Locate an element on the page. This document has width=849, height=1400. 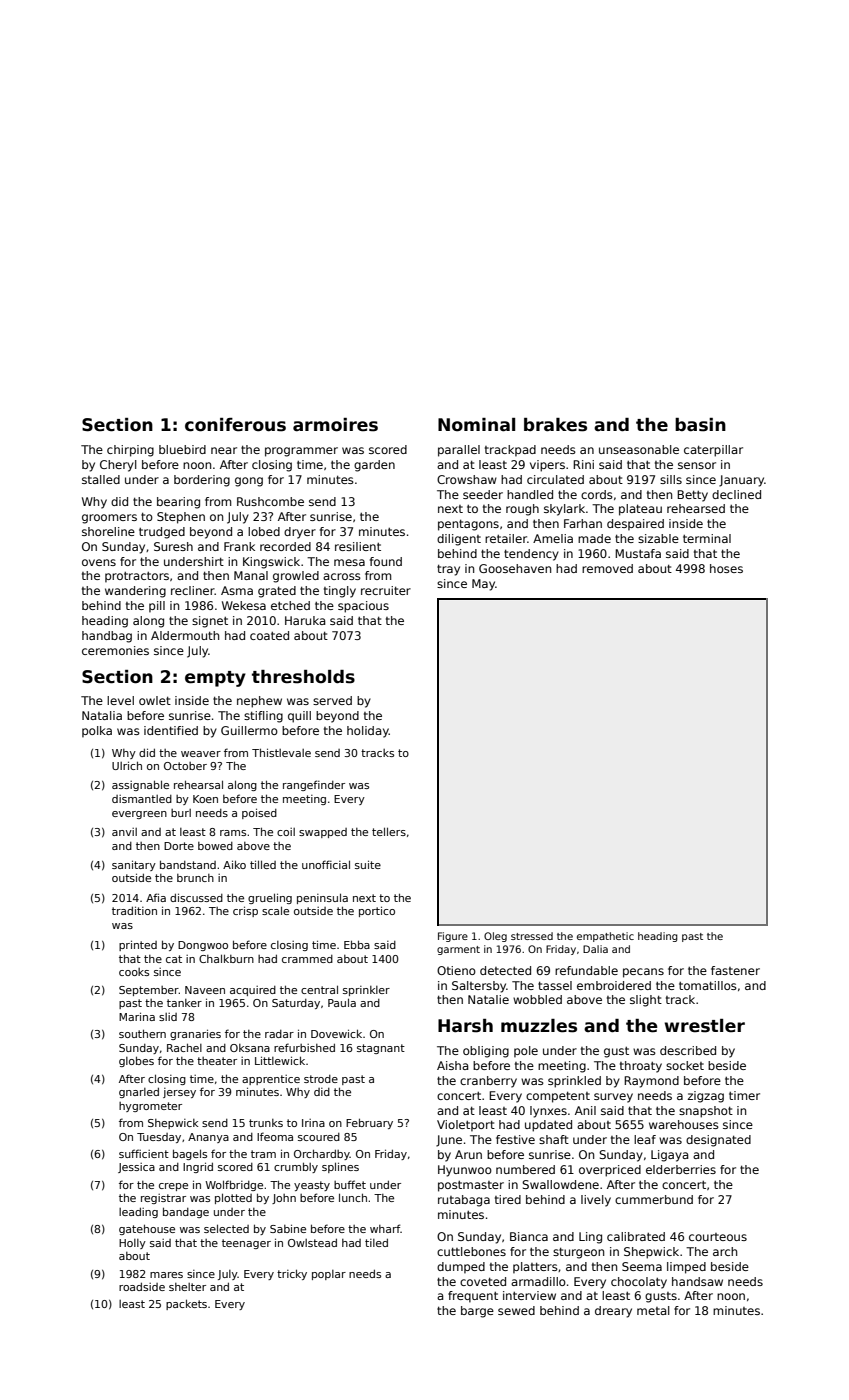
fastener is located at coordinates (735, 970).
